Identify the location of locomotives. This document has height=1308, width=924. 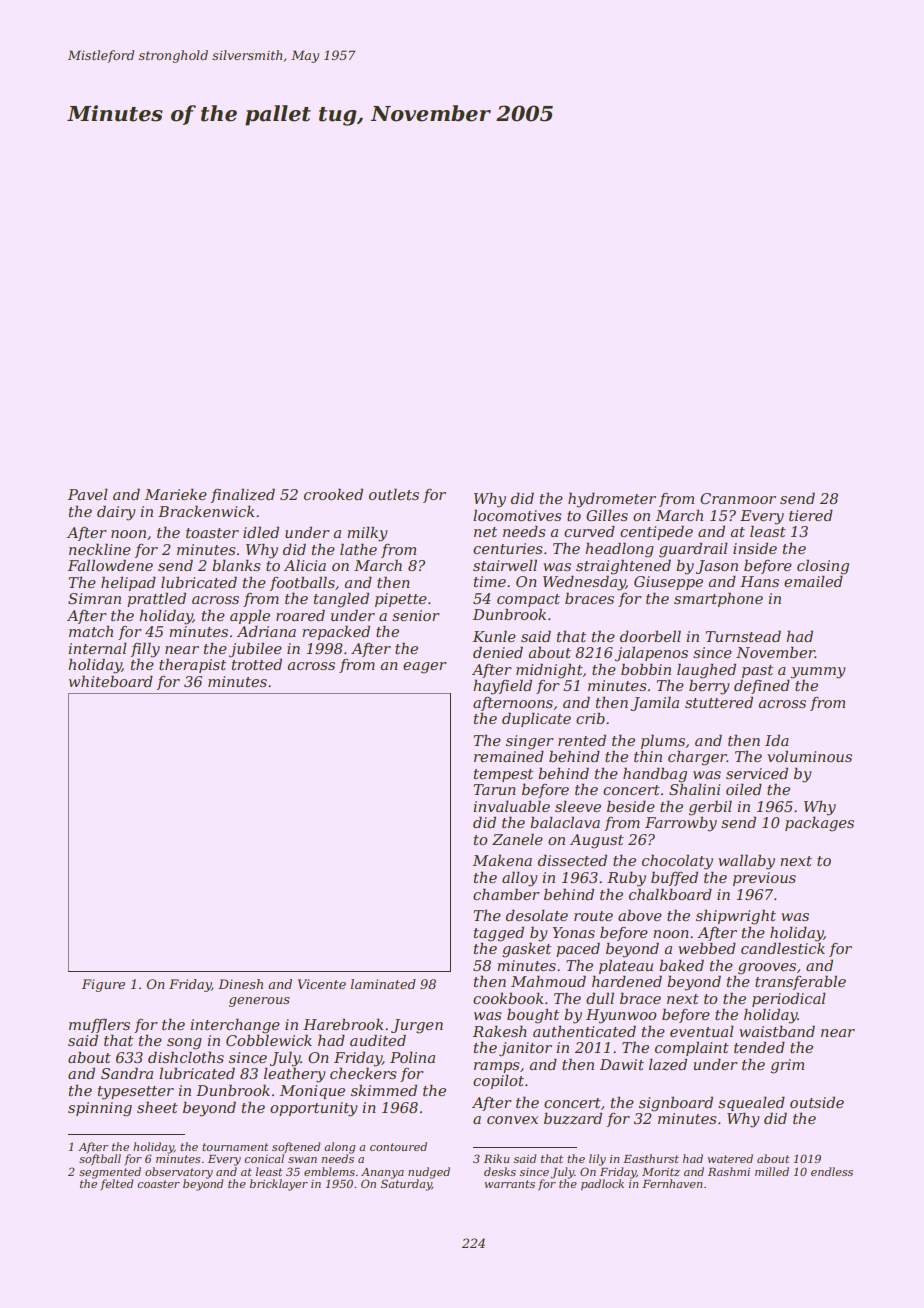
(517, 515).
